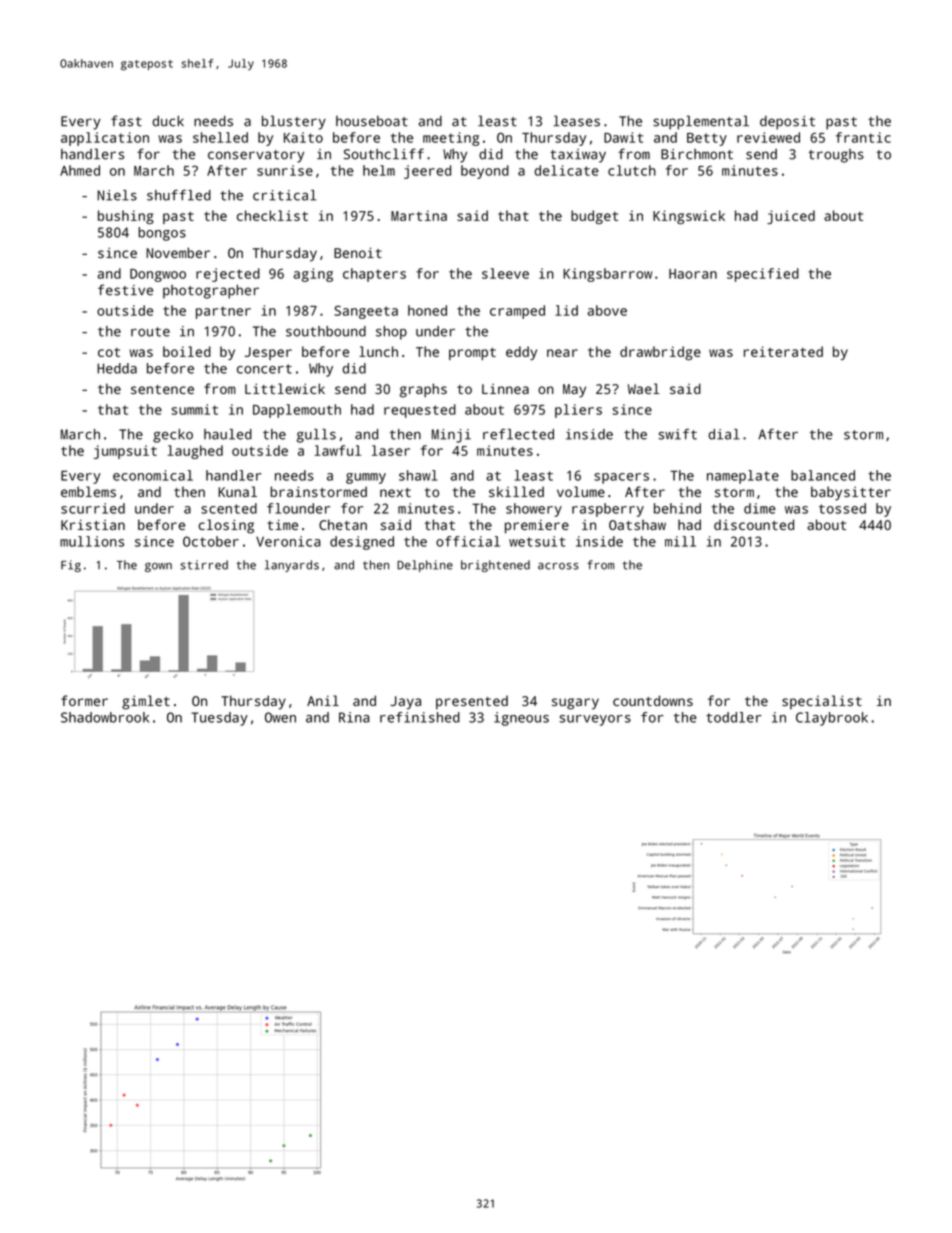 The image size is (952, 1233). Describe the element at coordinates (280, 717) in the screenshot. I see `Owen` at that location.
